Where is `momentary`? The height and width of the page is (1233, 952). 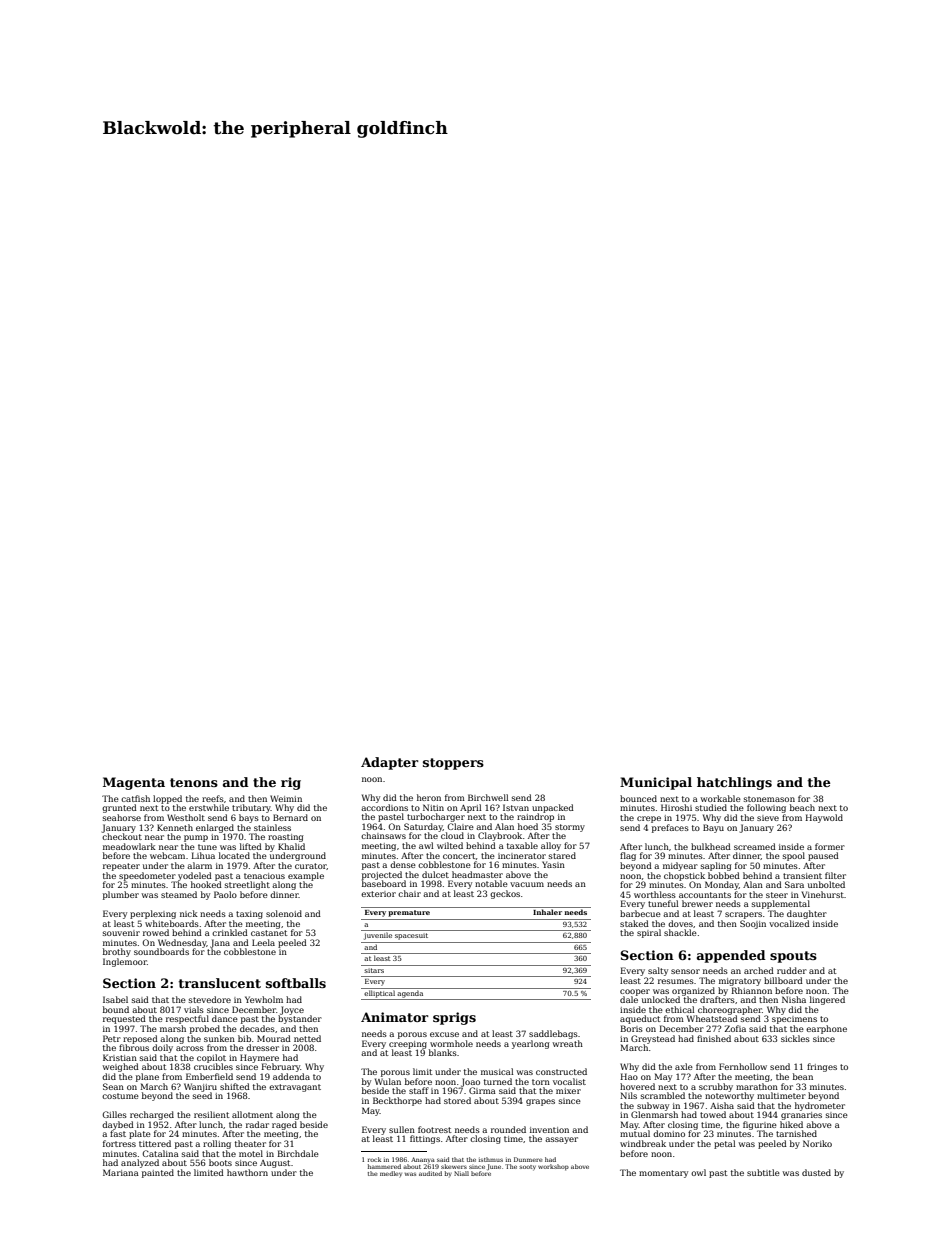 momentary is located at coordinates (663, 1174).
